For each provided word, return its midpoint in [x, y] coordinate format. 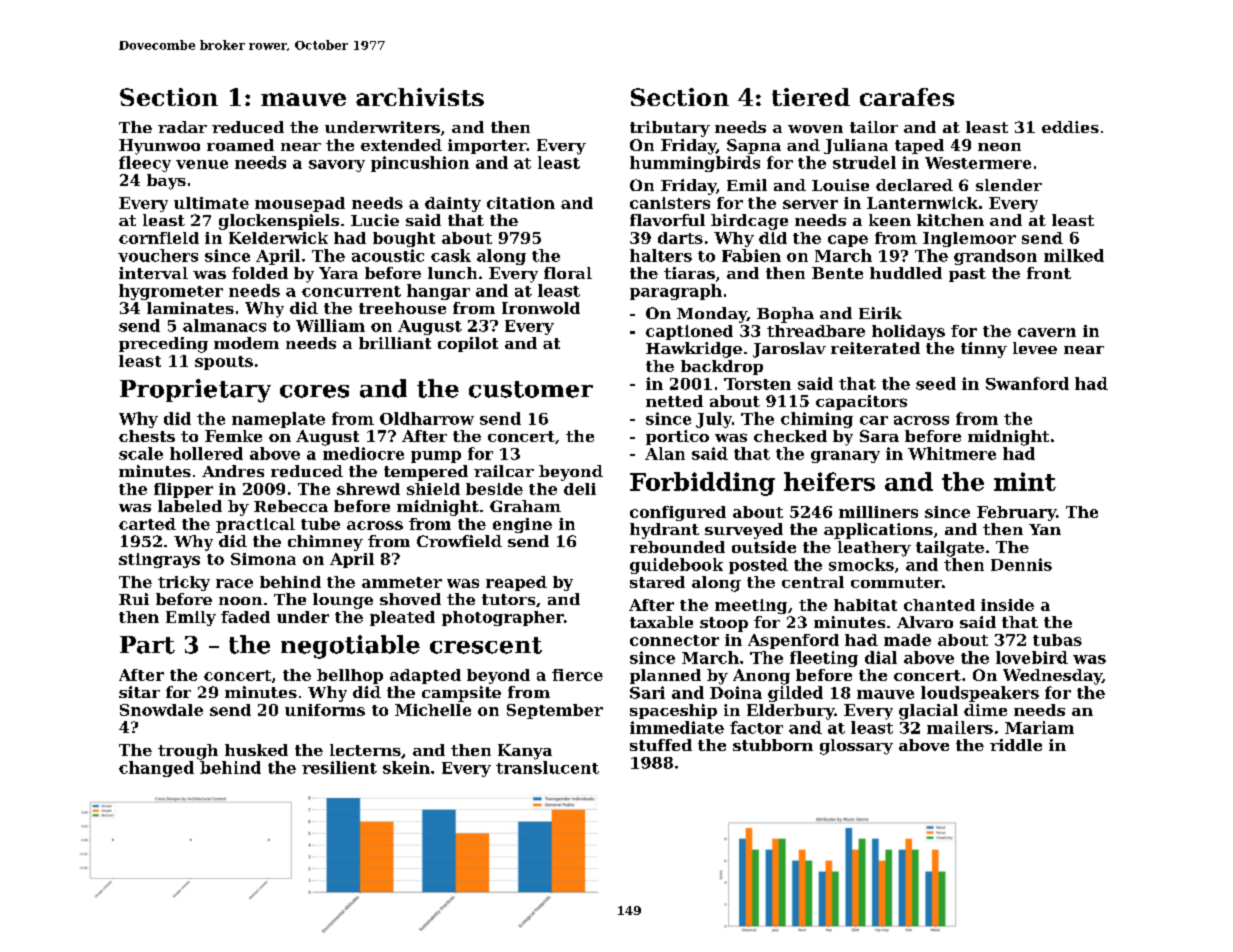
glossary [856, 747]
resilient [339, 767]
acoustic [388, 255]
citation [521, 203]
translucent [547, 767]
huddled [906, 273]
